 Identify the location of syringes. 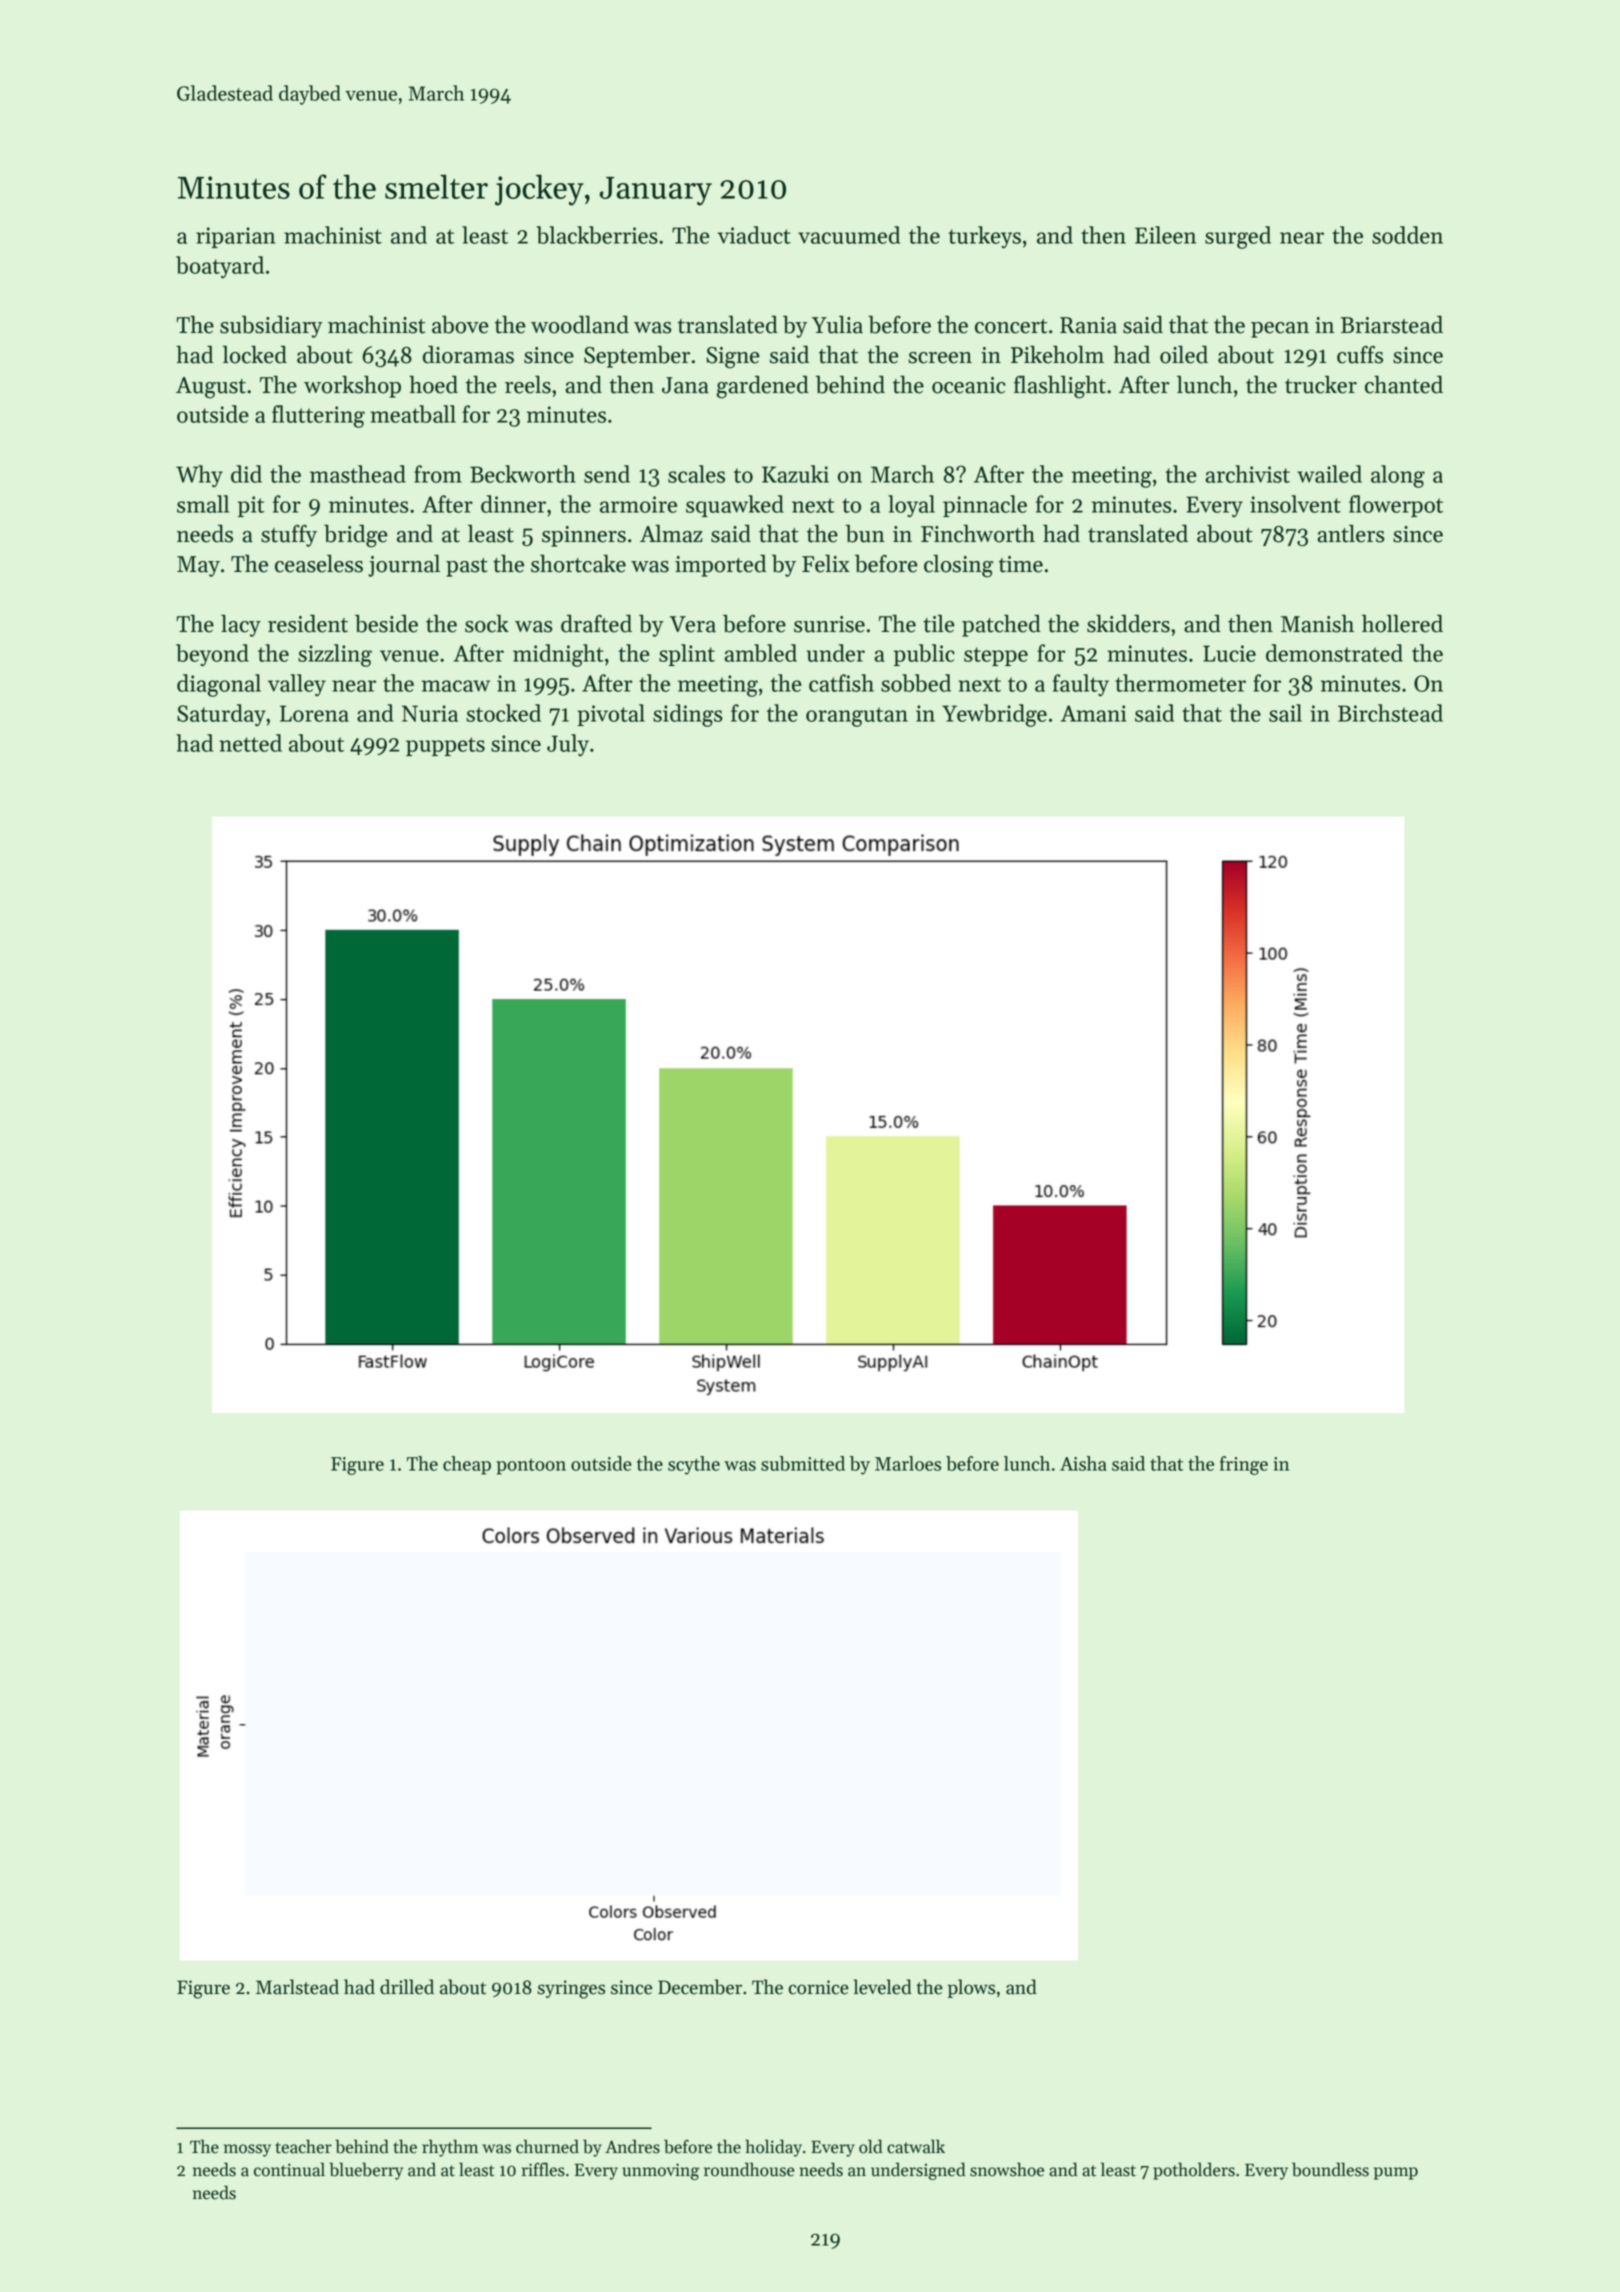
(571, 1989).
